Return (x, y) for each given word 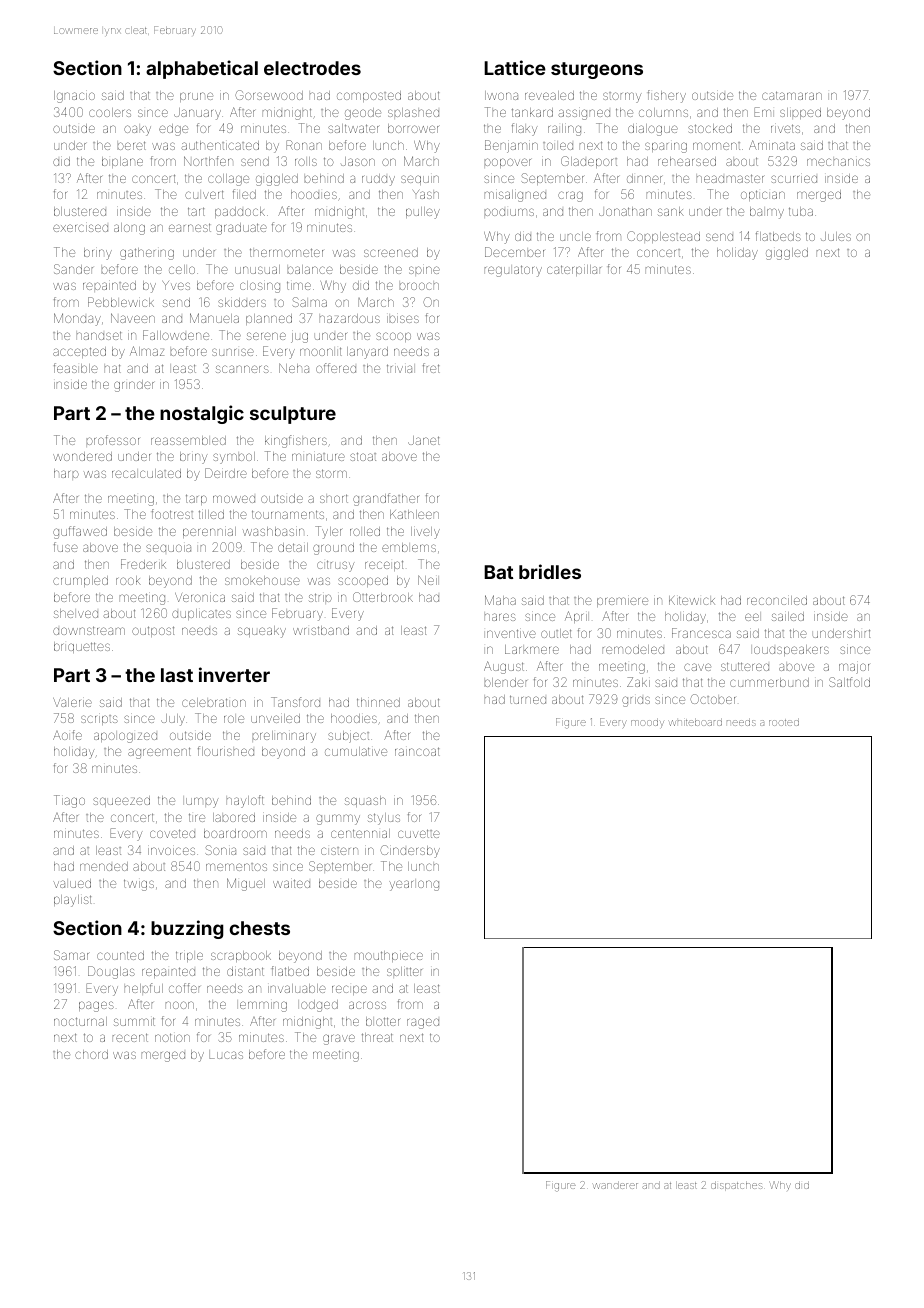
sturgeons (597, 70)
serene (266, 336)
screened (391, 252)
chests (260, 928)
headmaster (730, 178)
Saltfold (849, 682)
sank (671, 211)
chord (91, 1054)
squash (365, 801)
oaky (137, 130)
